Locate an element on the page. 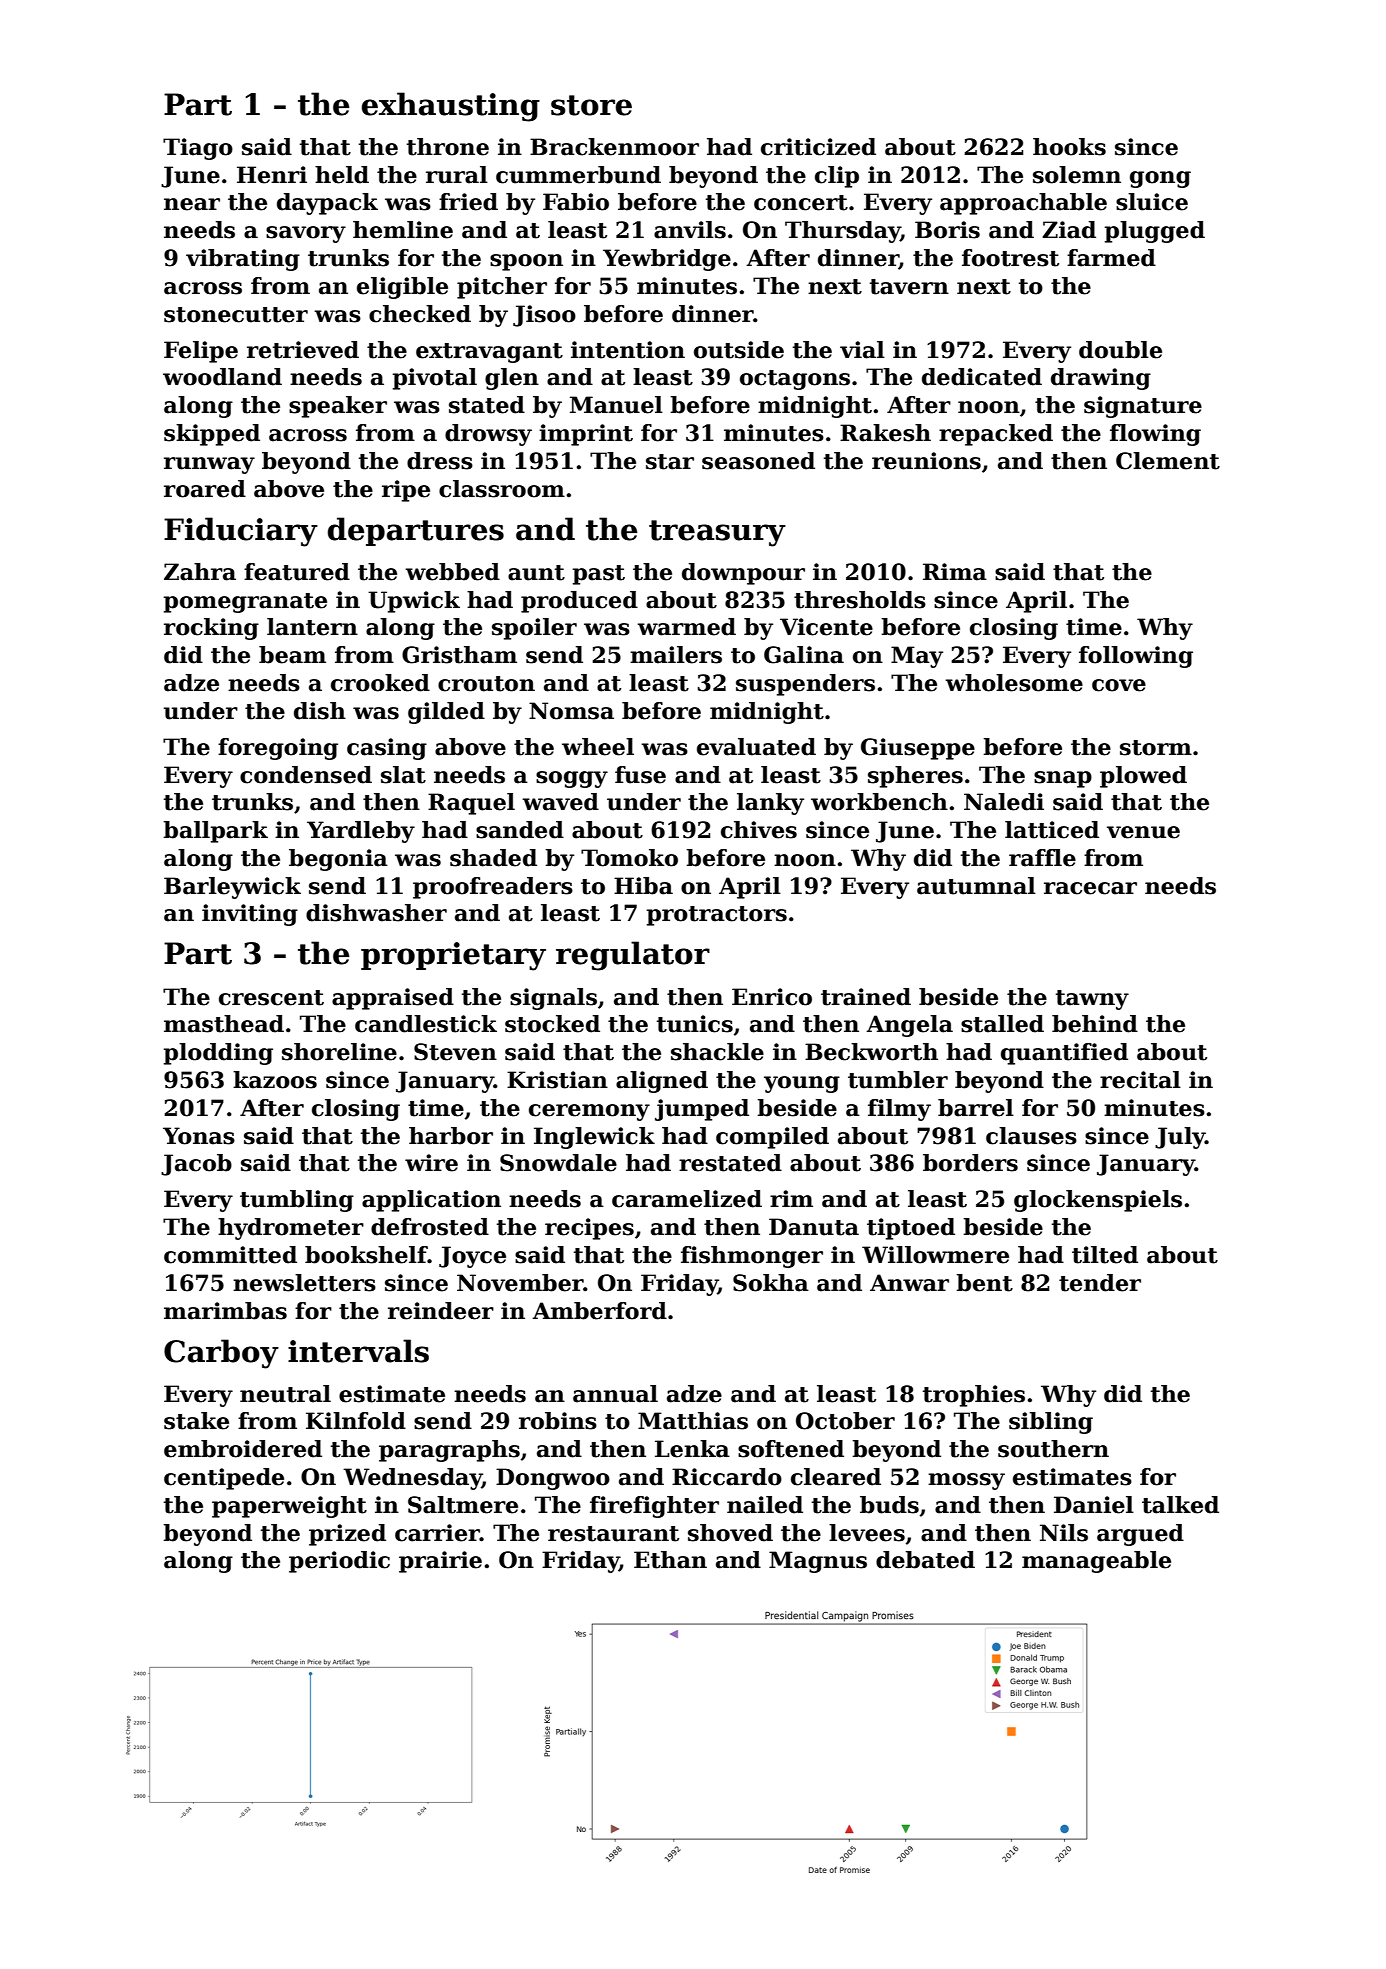  glen is located at coordinates (512, 379).
